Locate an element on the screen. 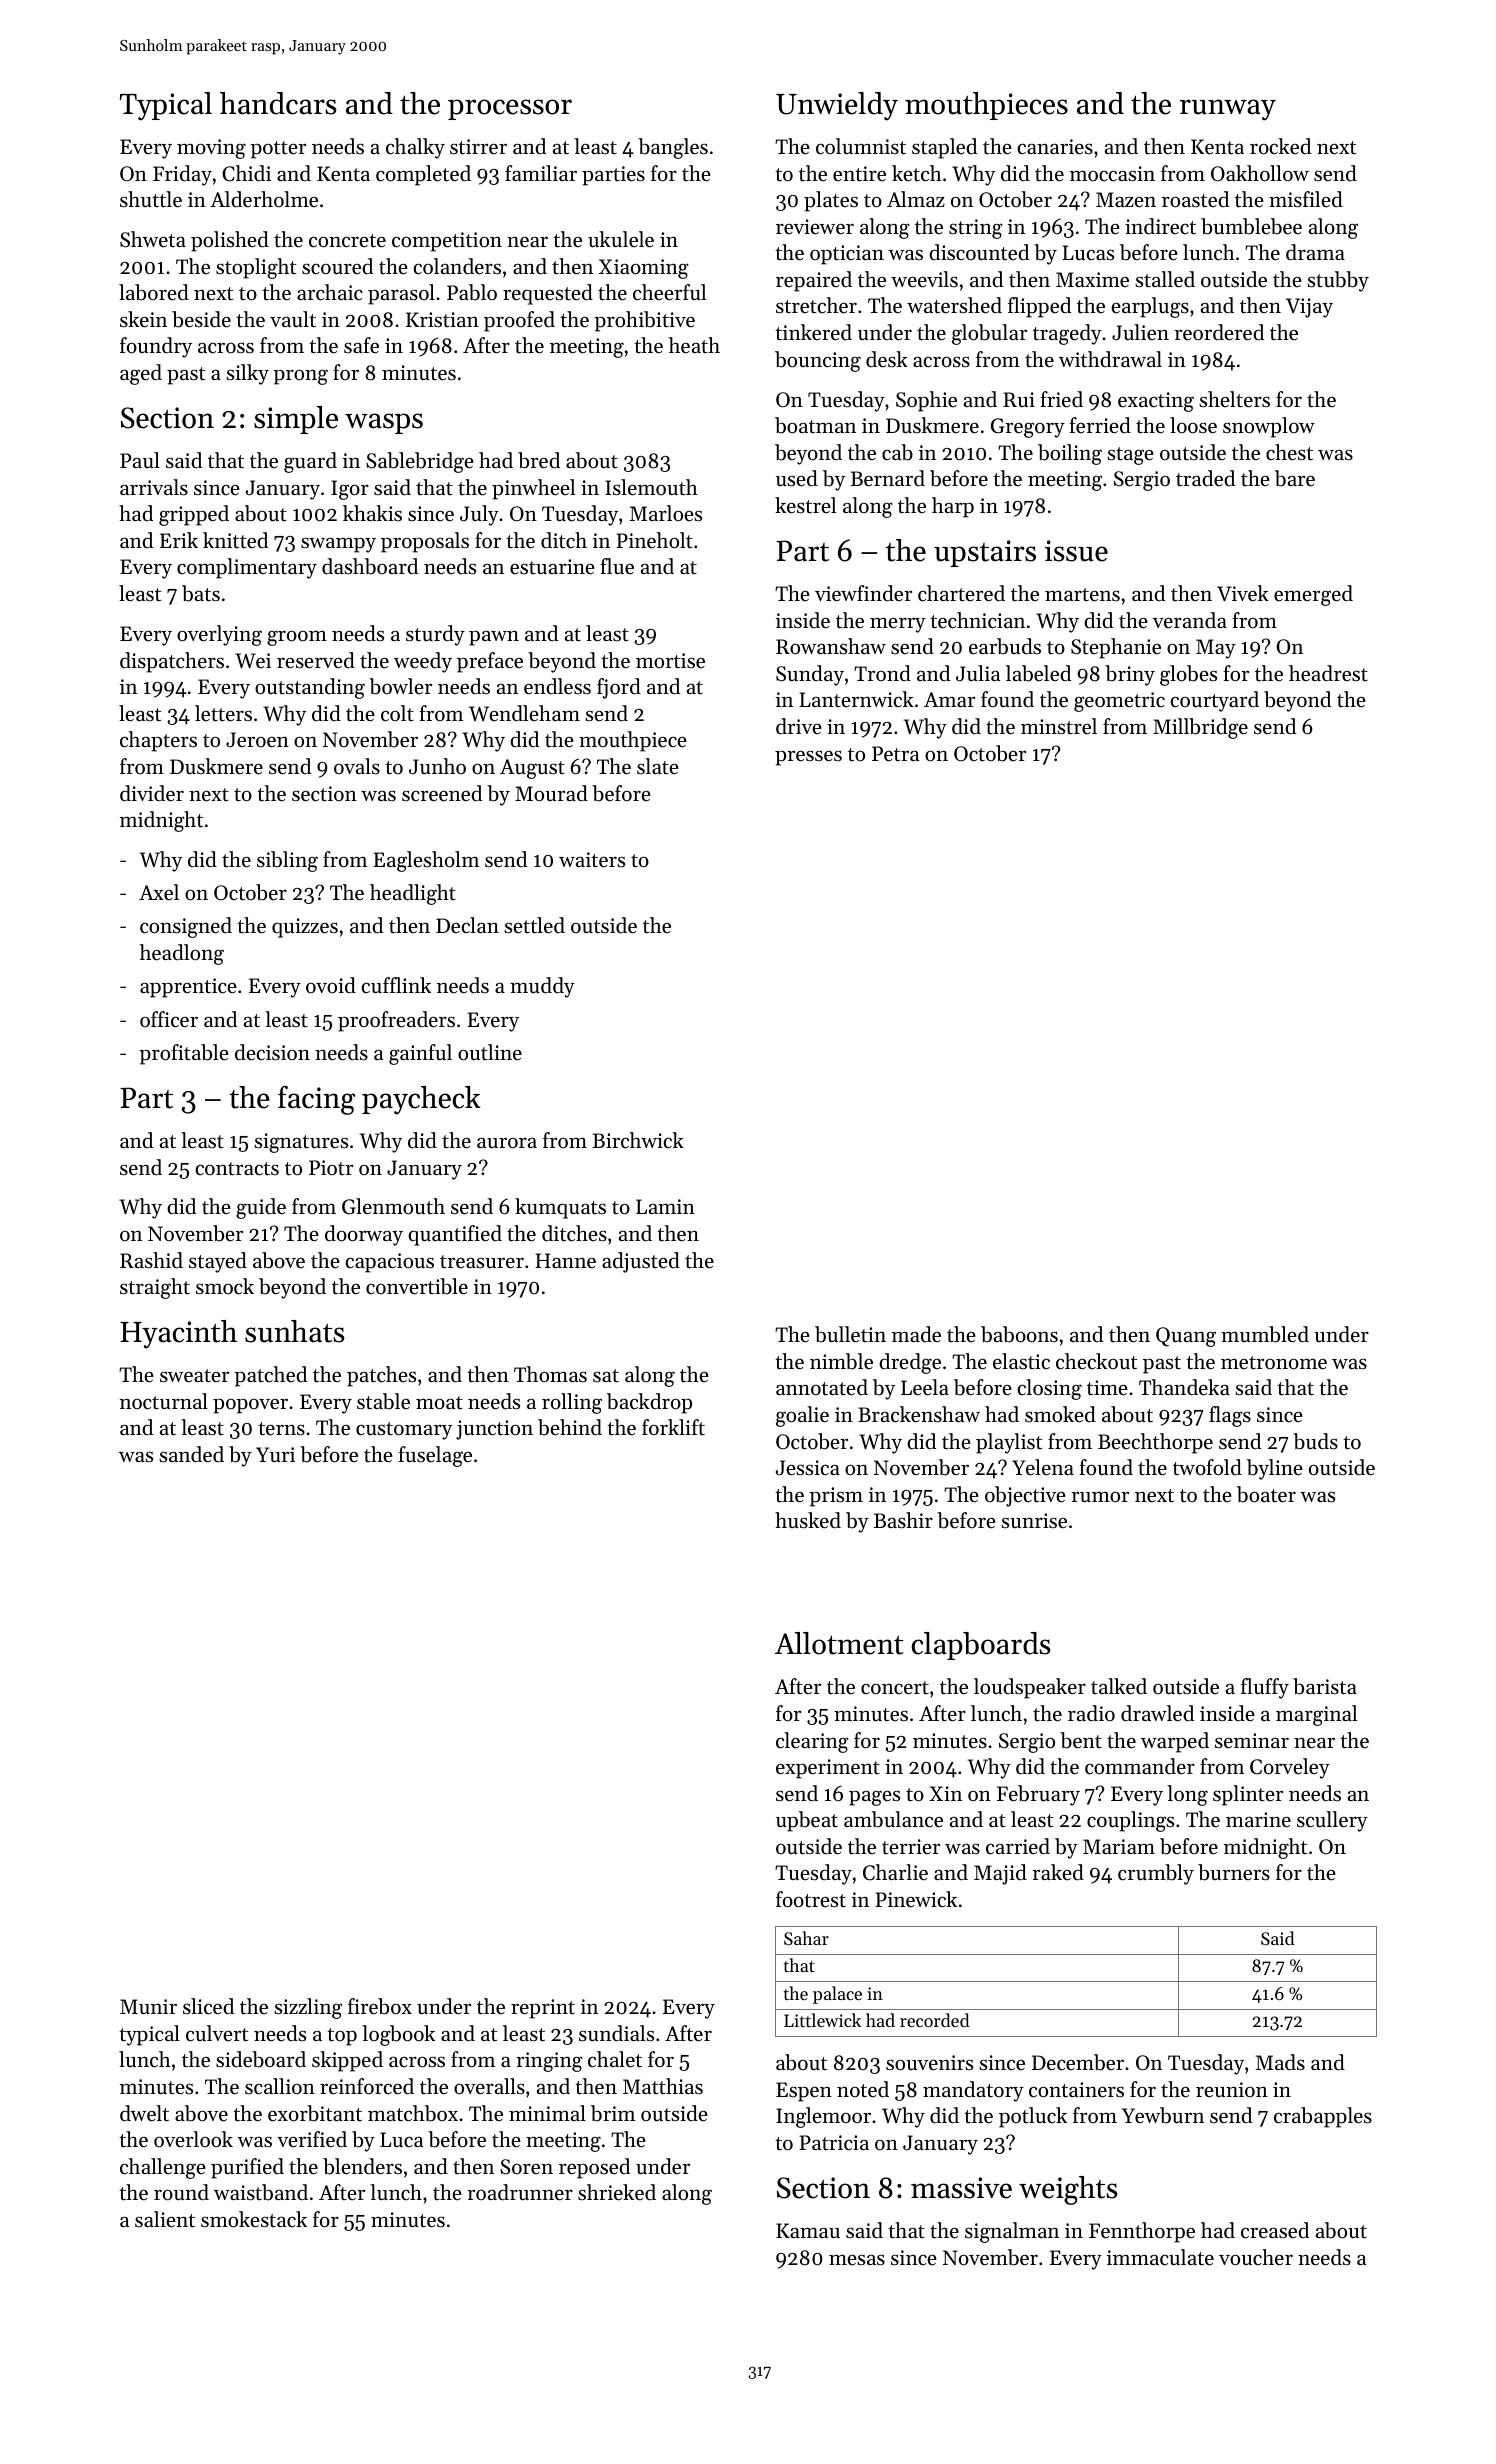  runway is located at coordinates (1228, 110).
